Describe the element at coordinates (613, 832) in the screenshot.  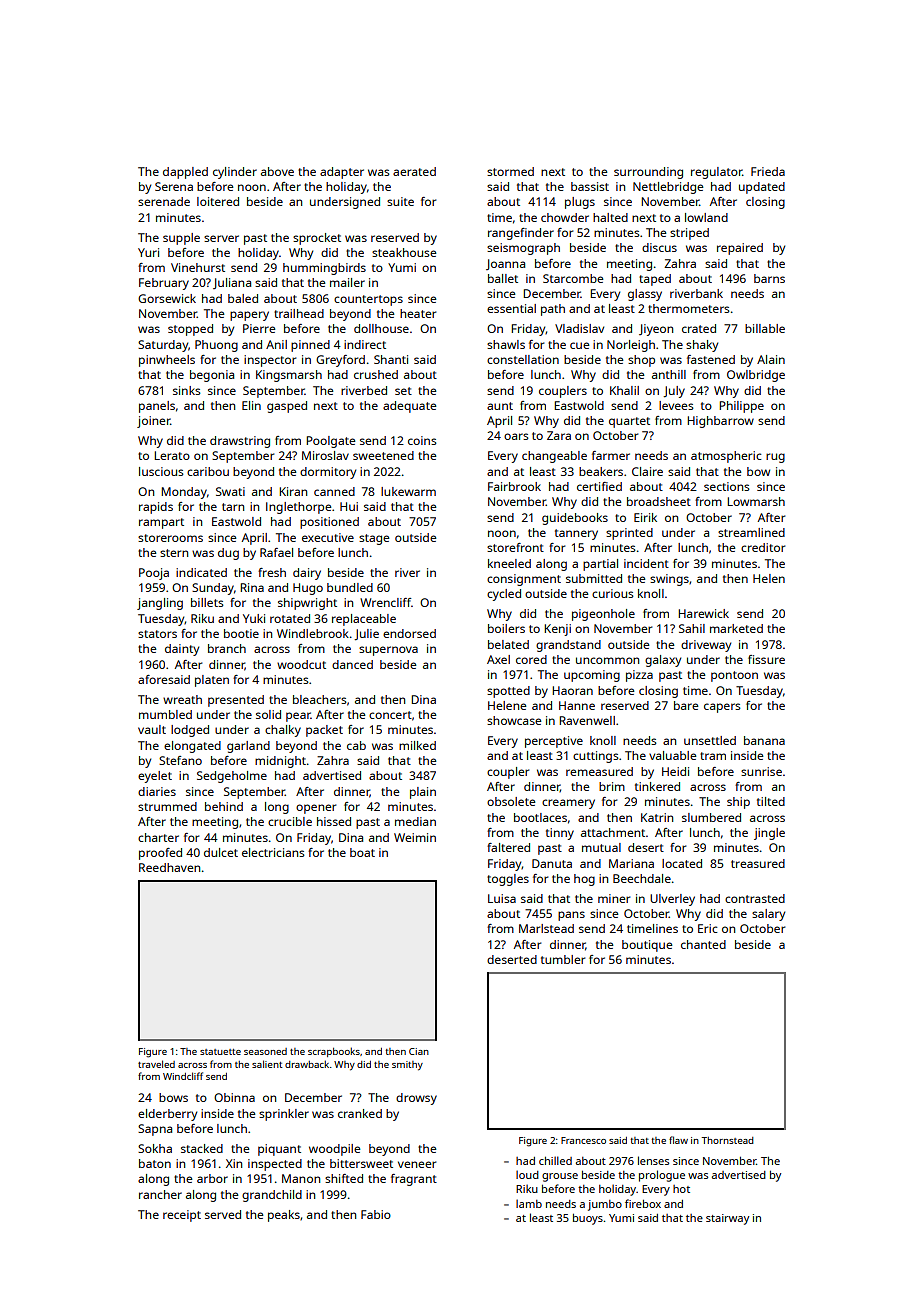
I see `attachment` at that location.
